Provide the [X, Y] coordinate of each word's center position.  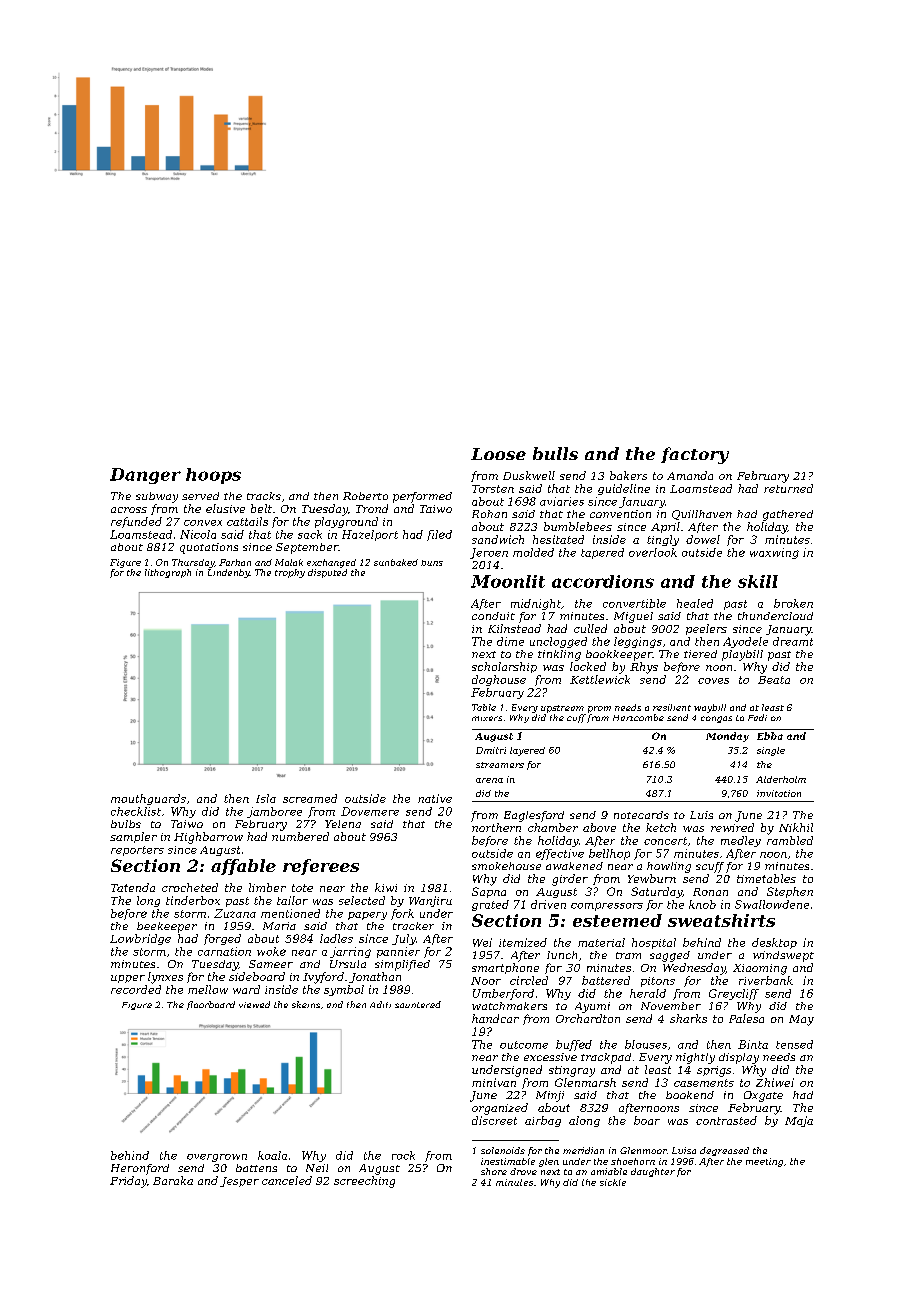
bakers [628, 475]
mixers [487, 718]
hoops [213, 476]
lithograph [168, 573]
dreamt [793, 641]
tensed [794, 1044]
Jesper [239, 1182]
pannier [398, 952]
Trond [372, 508]
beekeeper [167, 927]
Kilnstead [514, 628]
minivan [494, 1082]
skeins [306, 1004]
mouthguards [148, 799]
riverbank [766, 980]
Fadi [757, 717]
